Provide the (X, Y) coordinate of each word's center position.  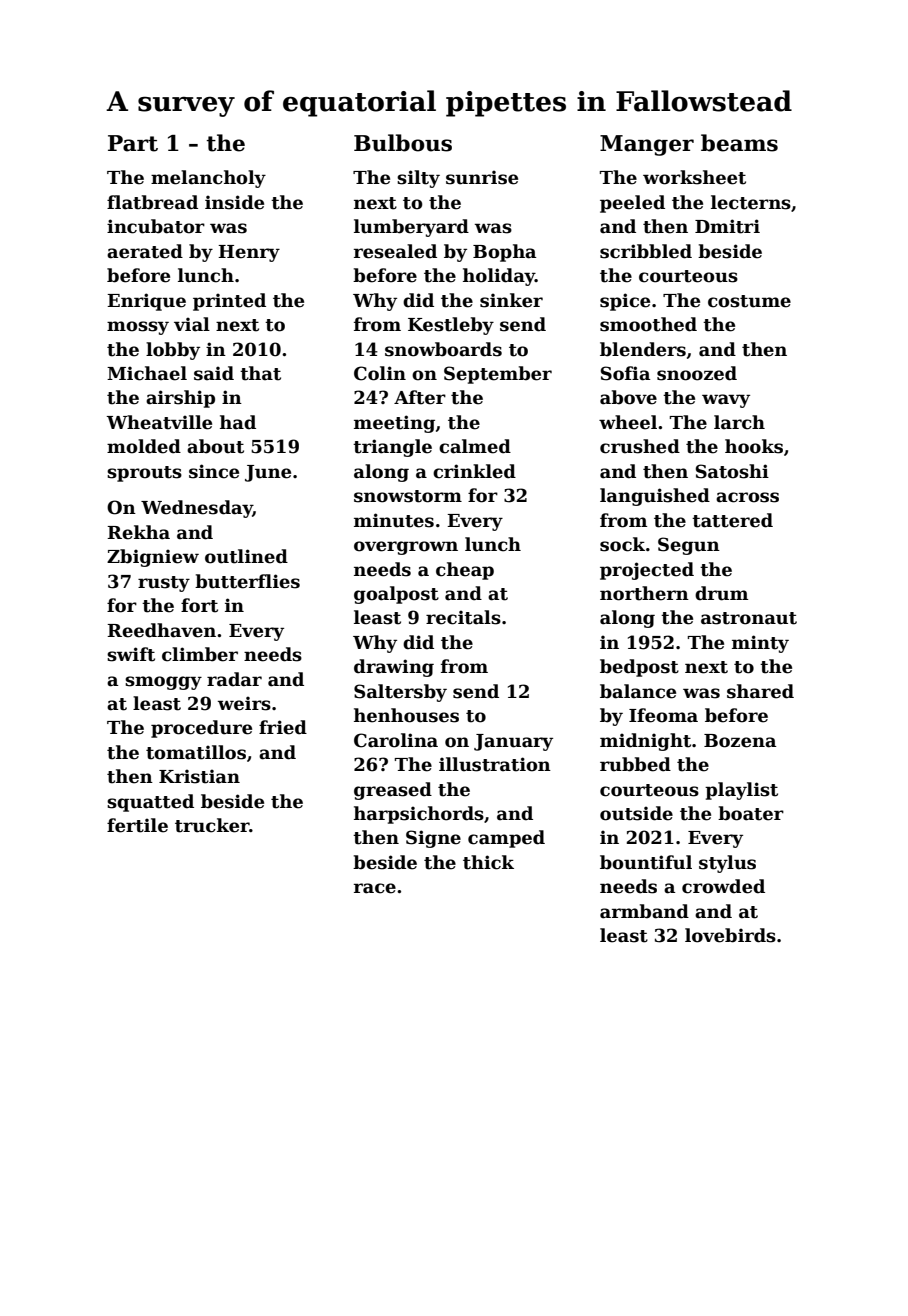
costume (749, 301)
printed (229, 302)
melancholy (208, 179)
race (375, 888)
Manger (647, 145)
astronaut (749, 618)
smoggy (163, 683)
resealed (395, 251)
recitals (463, 617)
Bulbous (403, 143)
